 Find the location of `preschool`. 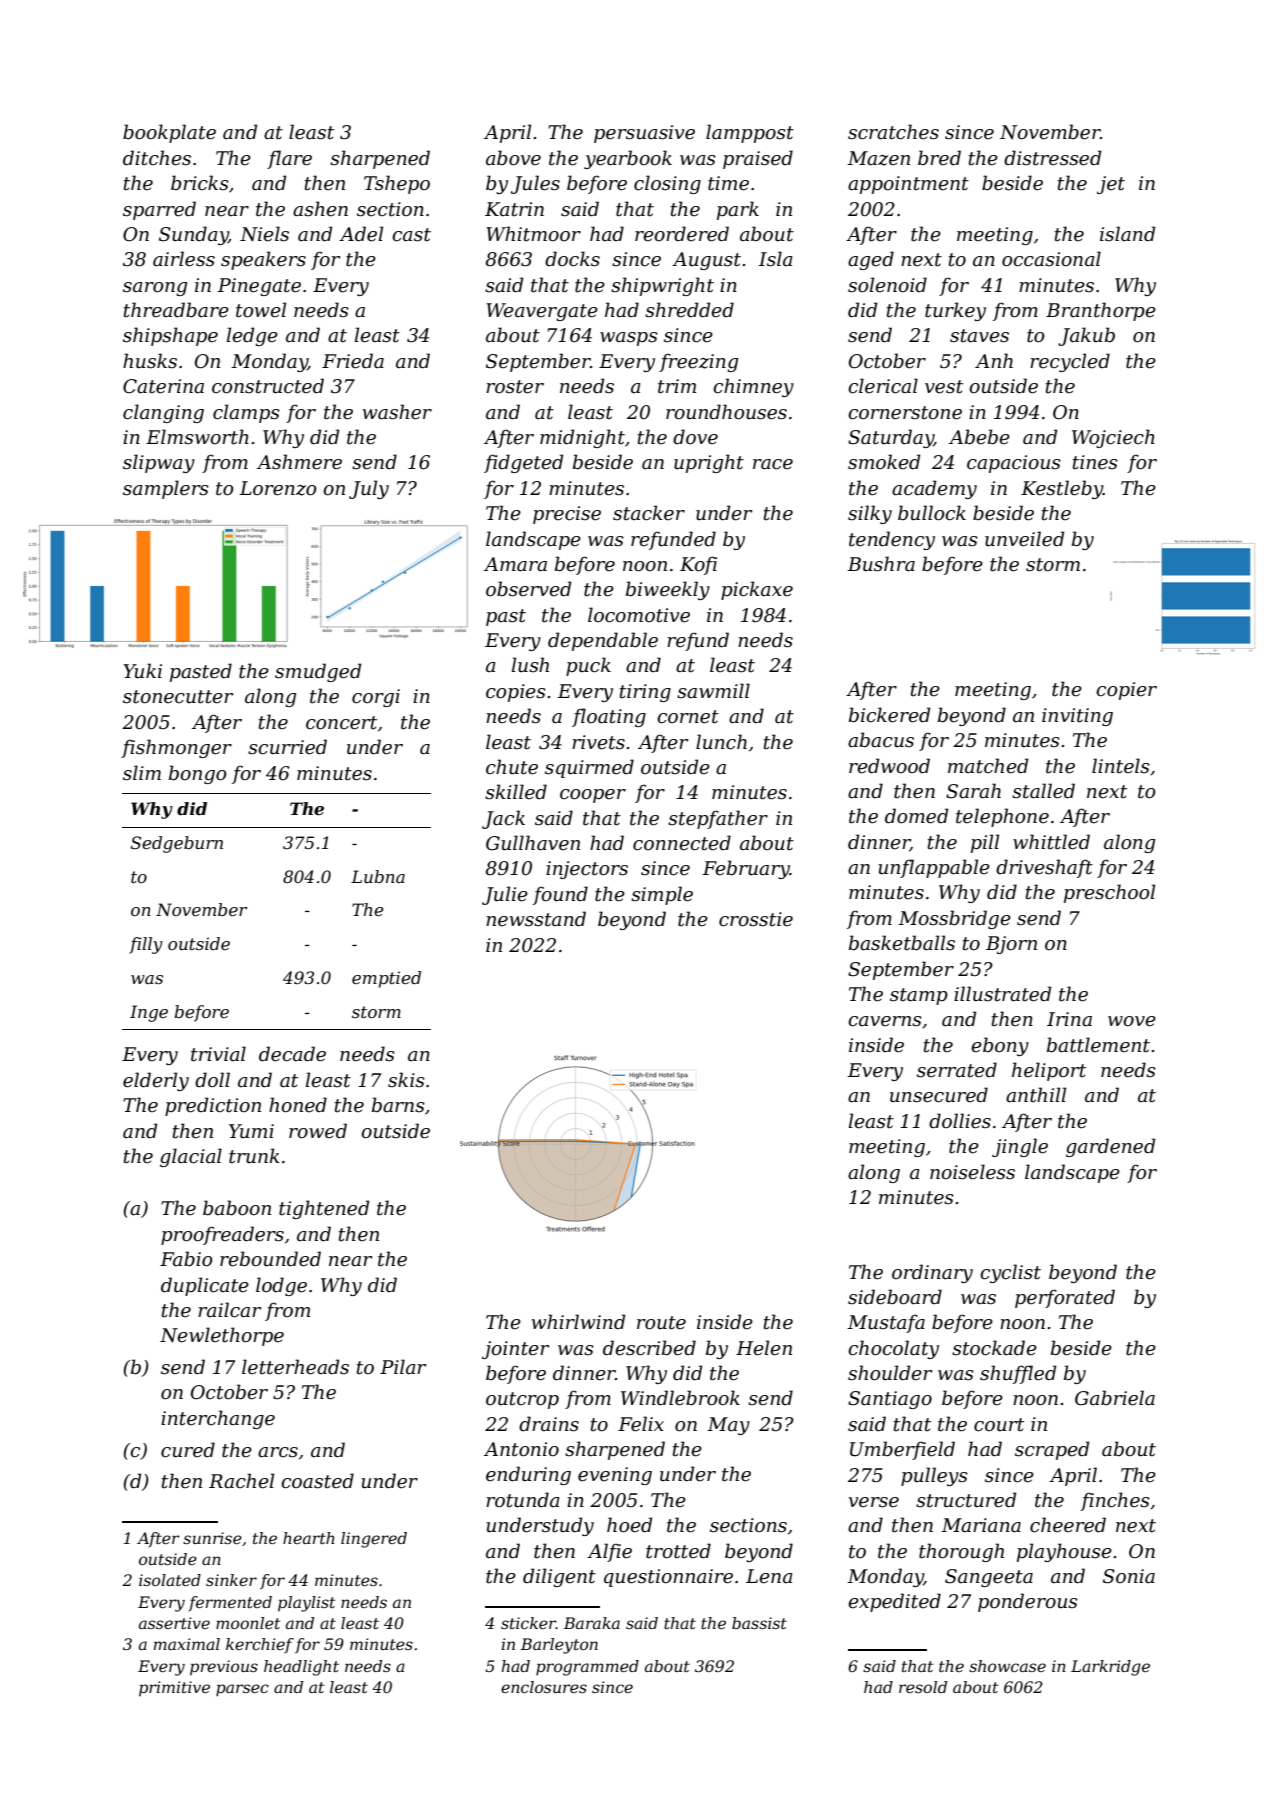

preschool is located at coordinates (1109, 893).
